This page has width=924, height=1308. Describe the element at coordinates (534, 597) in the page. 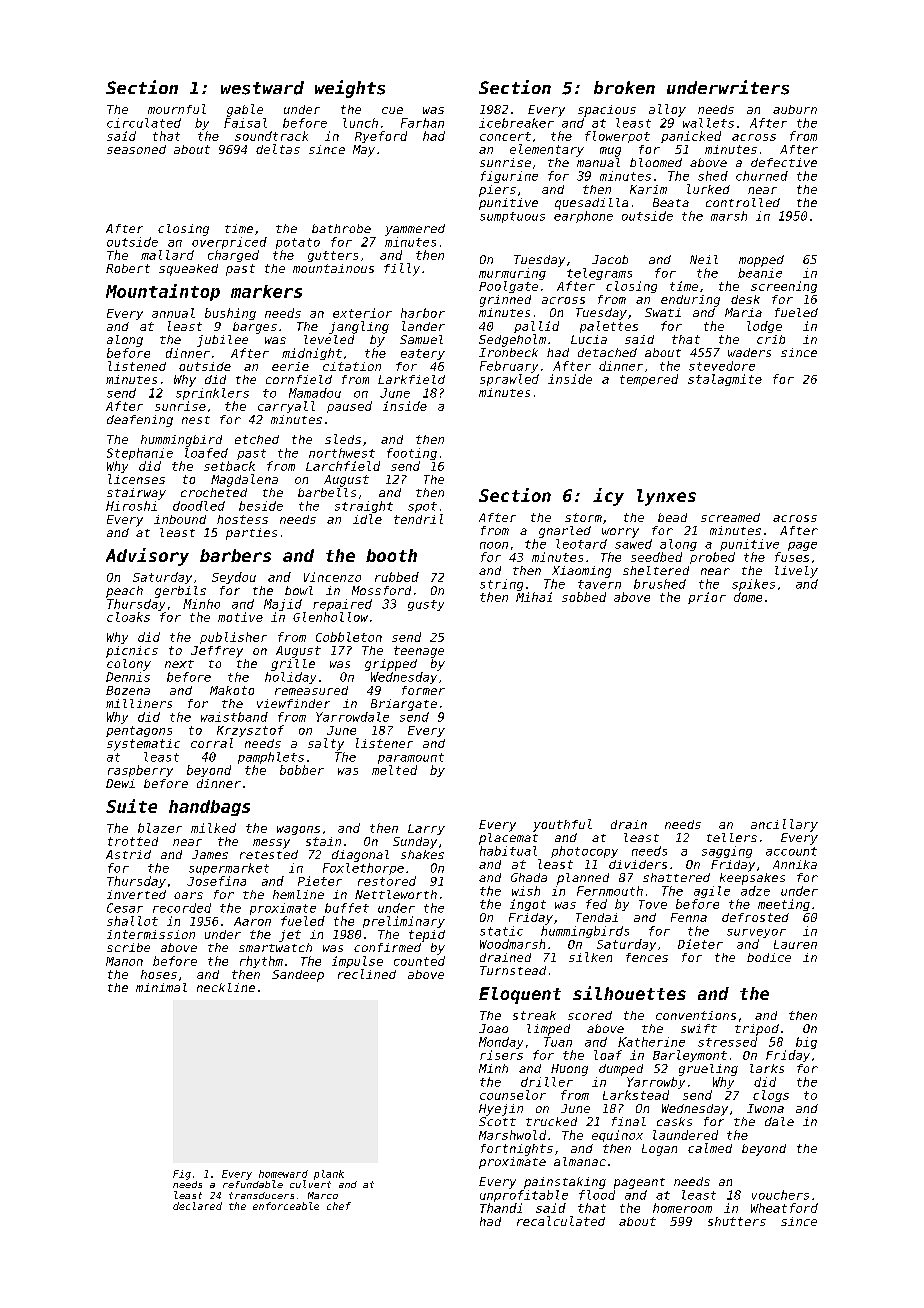

I see `Mihai` at that location.
